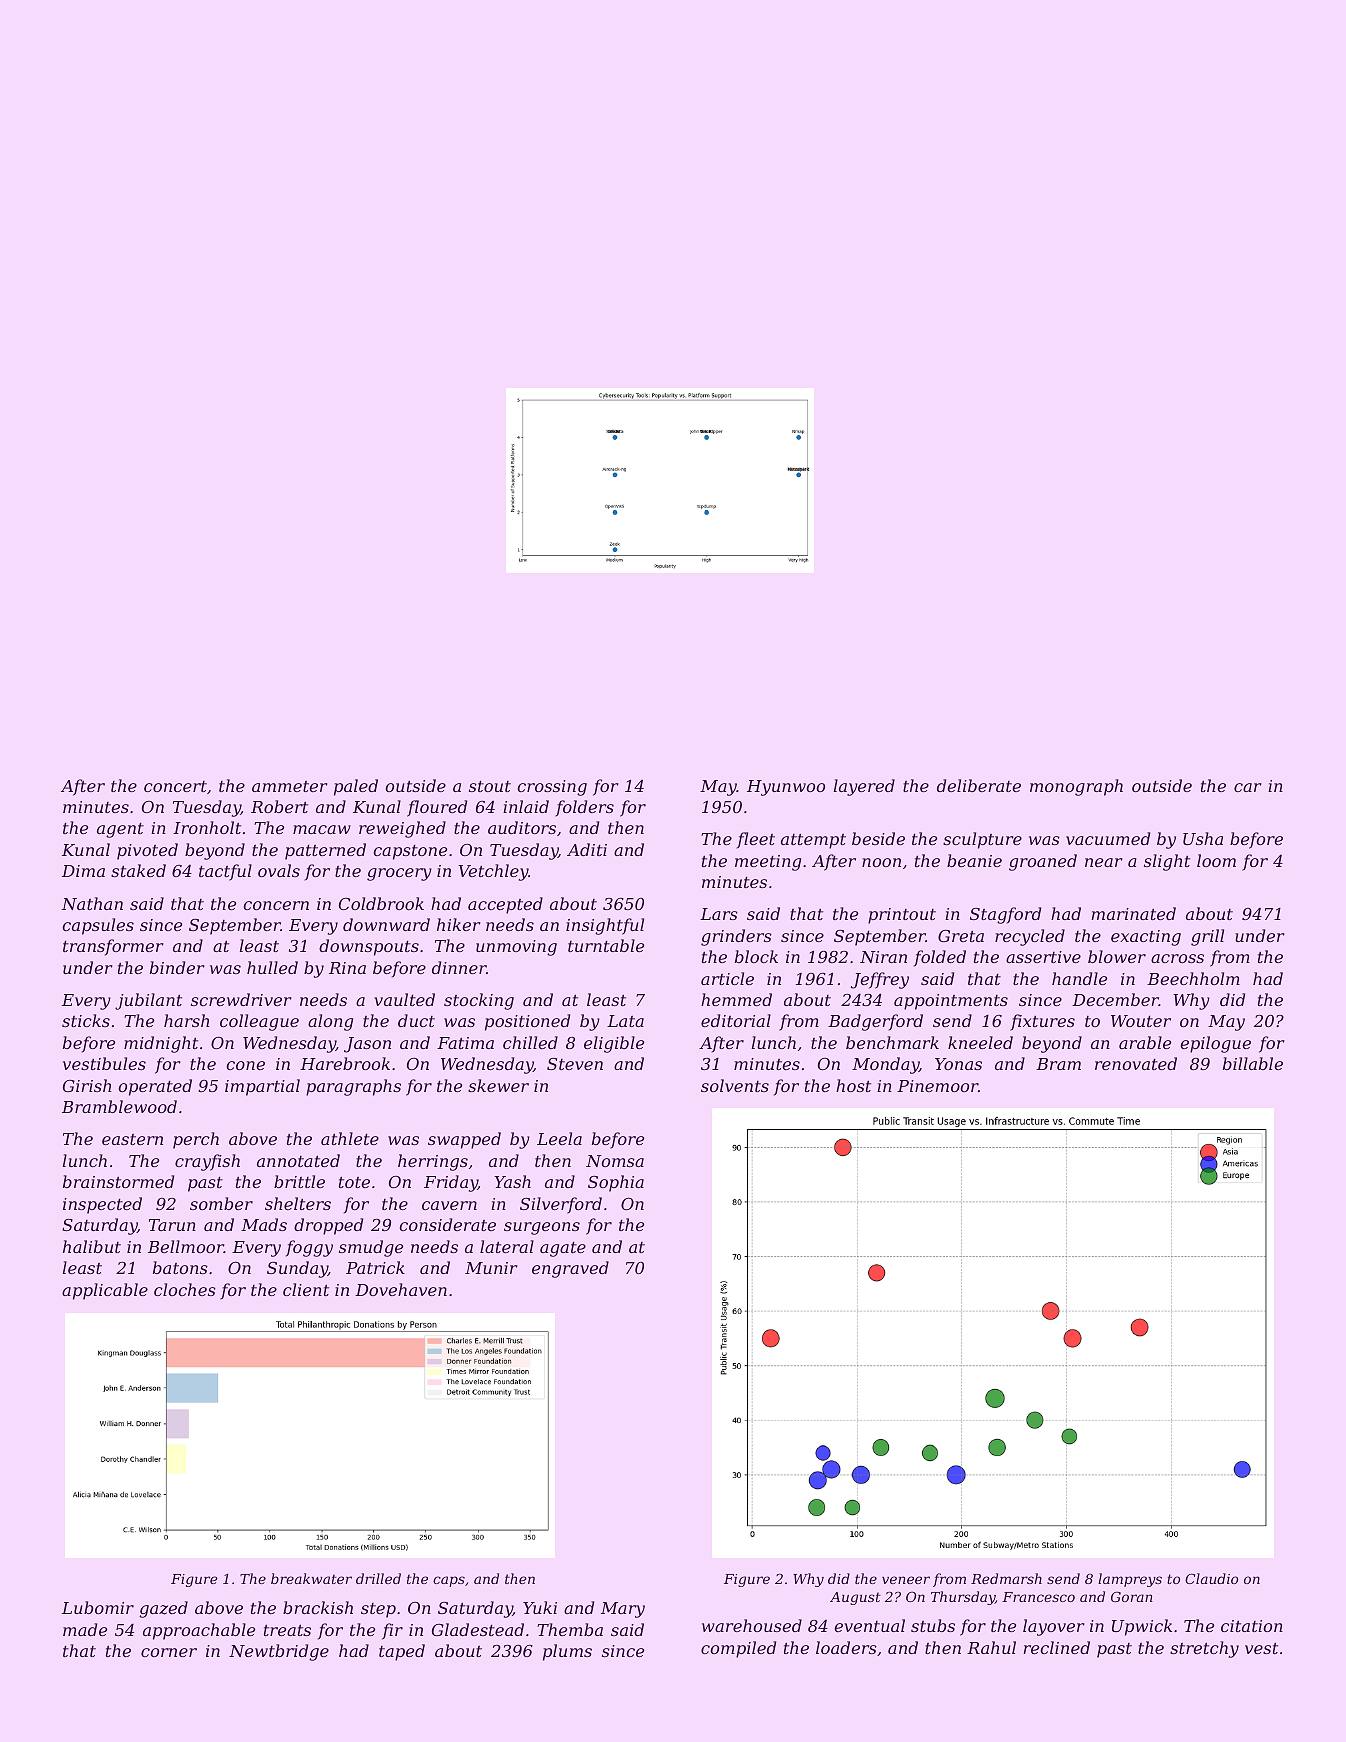  What do you see at coordinates (1253, 1063) in the screenshot?
I see `billable` at bounding box center [1253, 1063].
